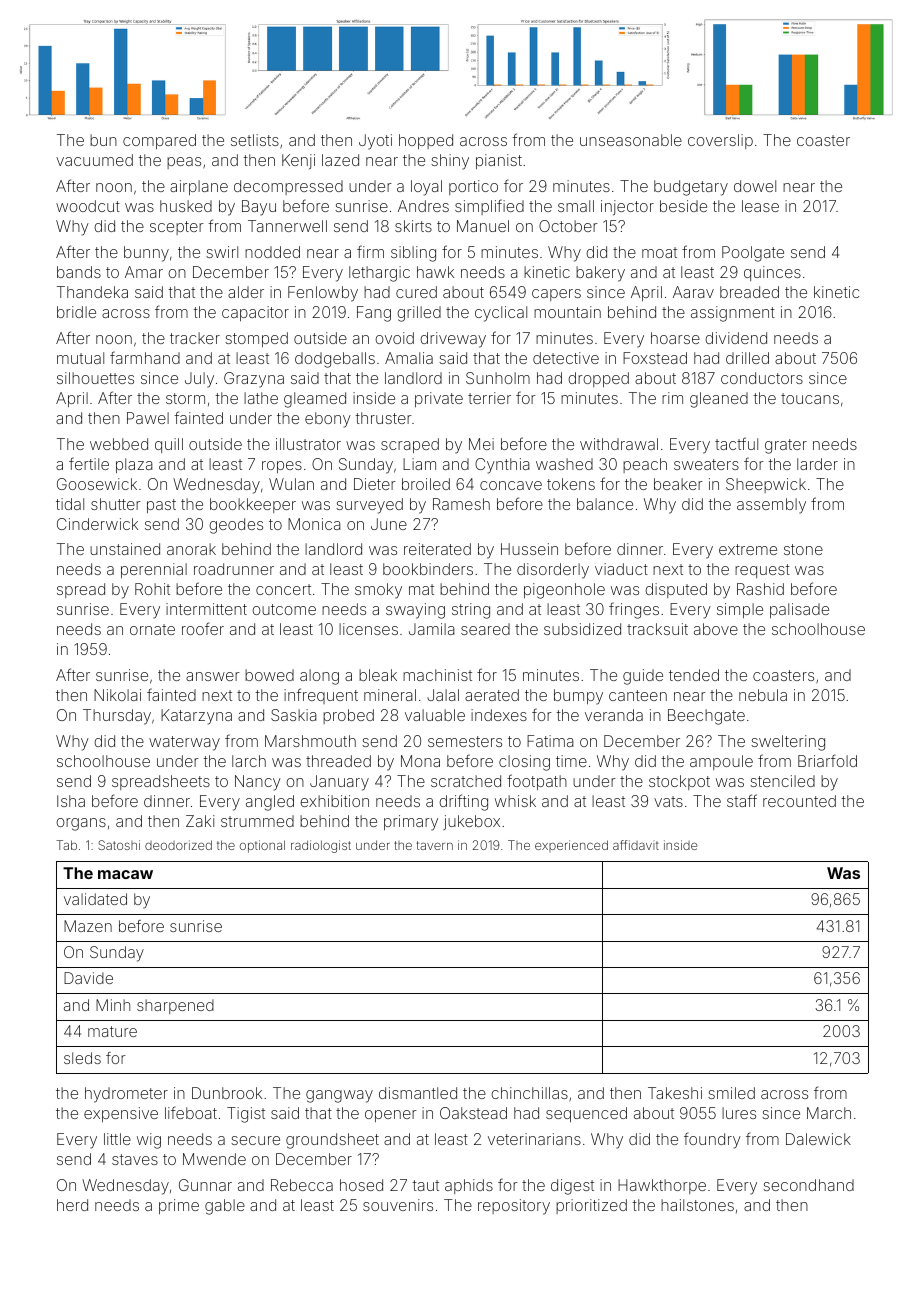 This screenshot has width=924, height=1314. What do you see at coordinates (225, 1207) in the screenshot?
I see `gable` at bounding box center [225, 1207].
